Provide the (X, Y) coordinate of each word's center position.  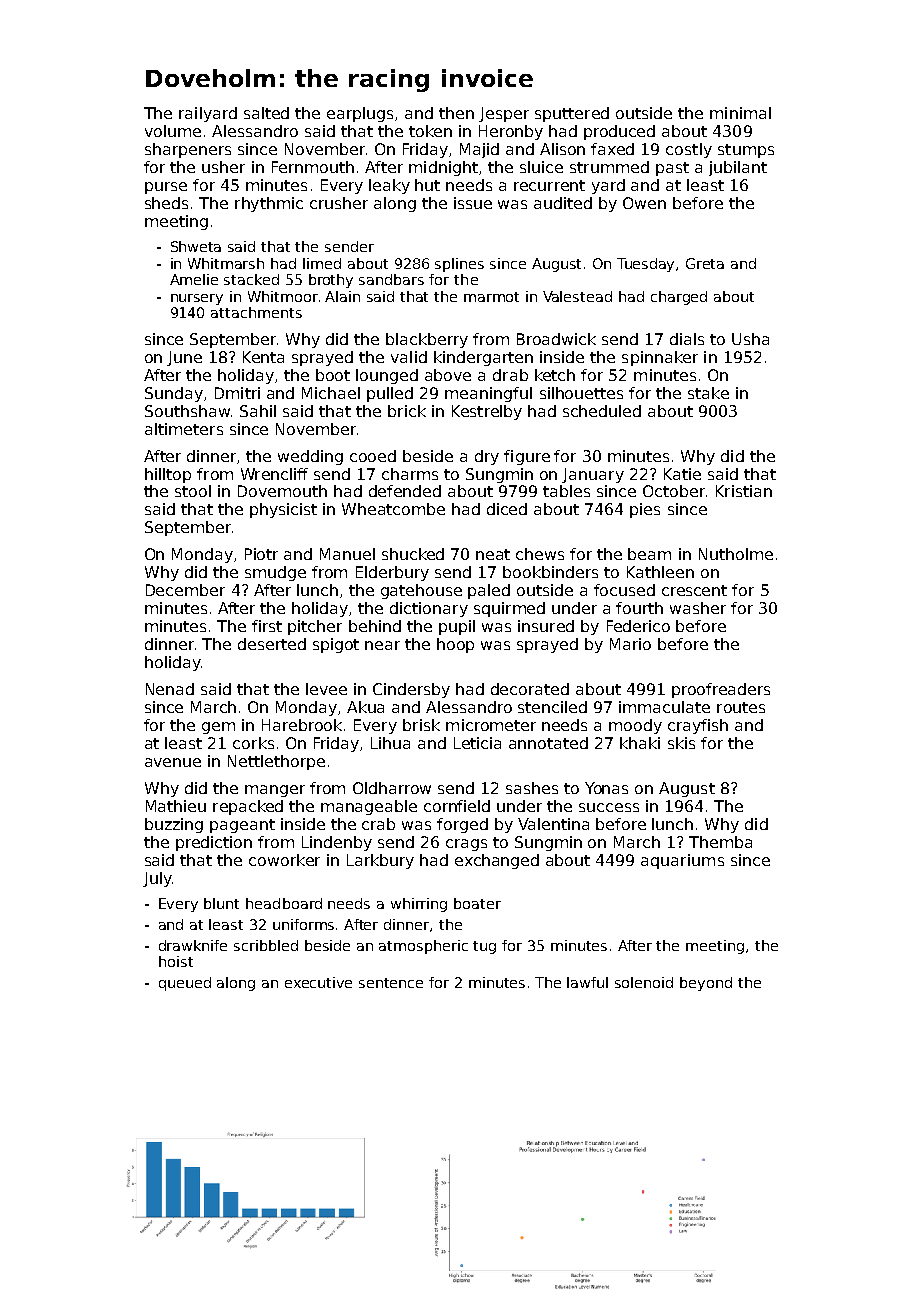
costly (689, 150)
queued (185, 984)
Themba (720, 842)
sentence (391, 983)
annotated (548, 743)
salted (266, 113)
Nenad (170, 689)
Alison (562, 149)
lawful (587, 982)
